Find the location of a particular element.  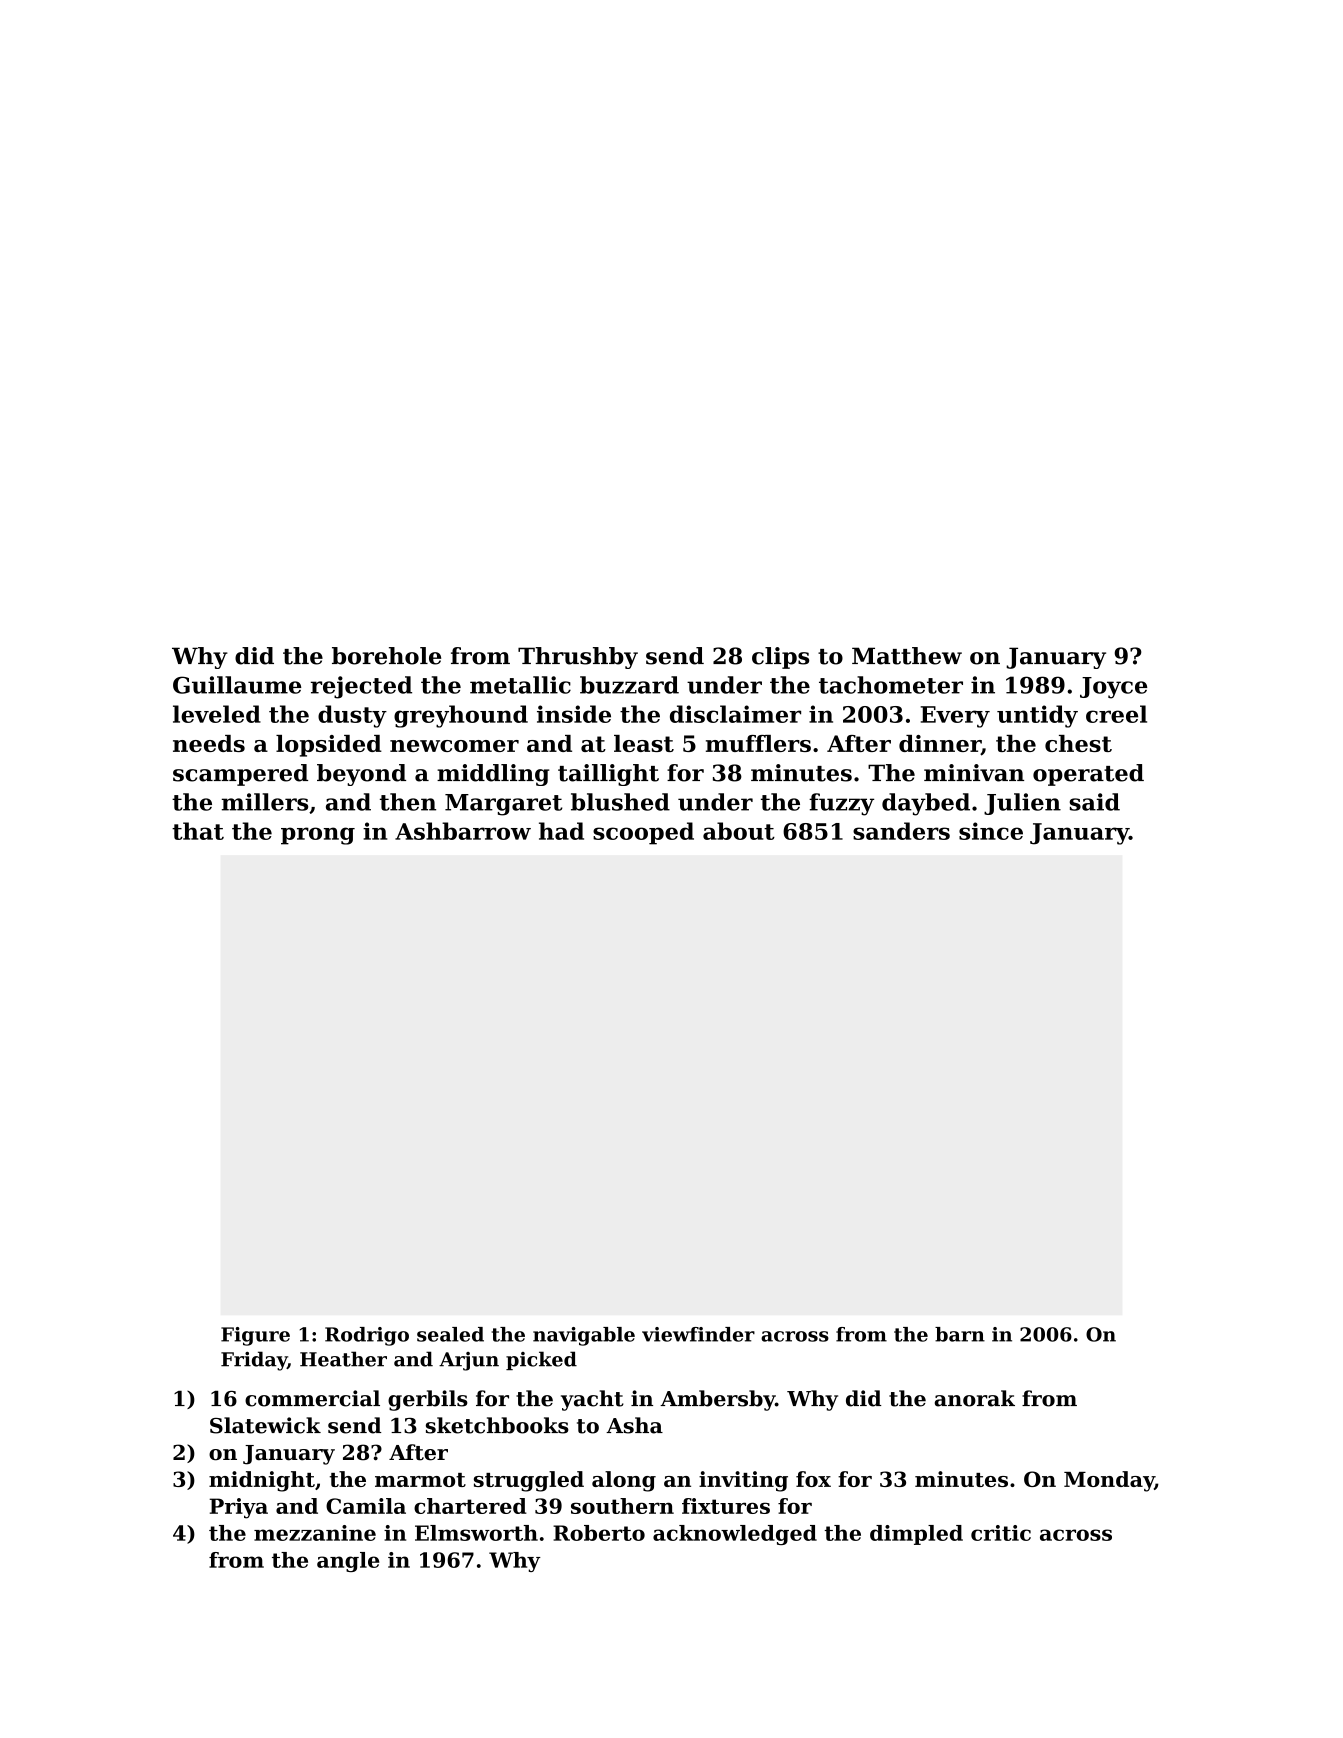

scampered is located at coordinates (240, 775).
